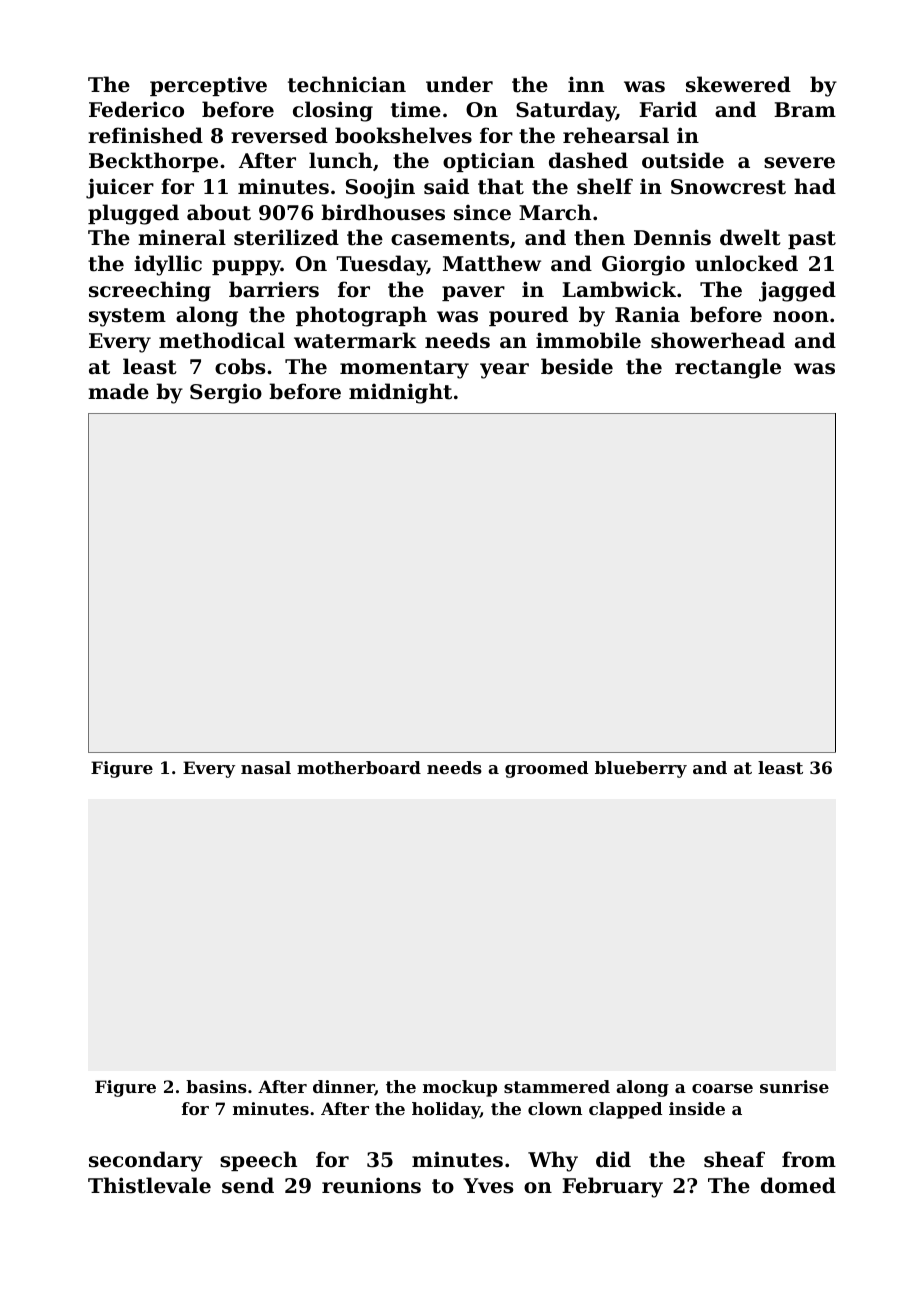 The image size is (924, 1308). What do you see at coordinates (149, 1185) in the image?
I see `Thistlevale` at bounding box center [149, 1185].
